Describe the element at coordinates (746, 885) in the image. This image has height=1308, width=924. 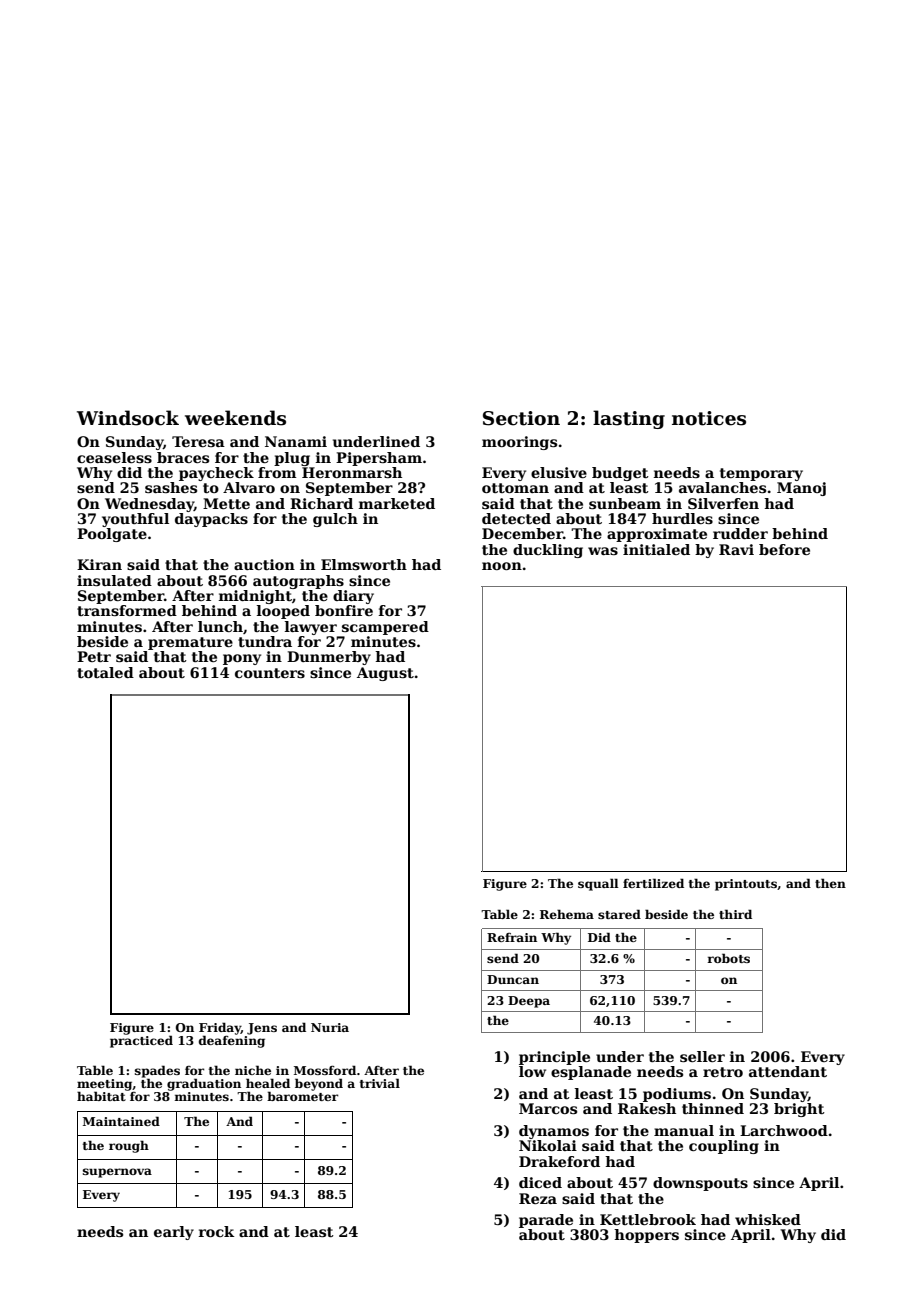
I see `printouts` at that location.
